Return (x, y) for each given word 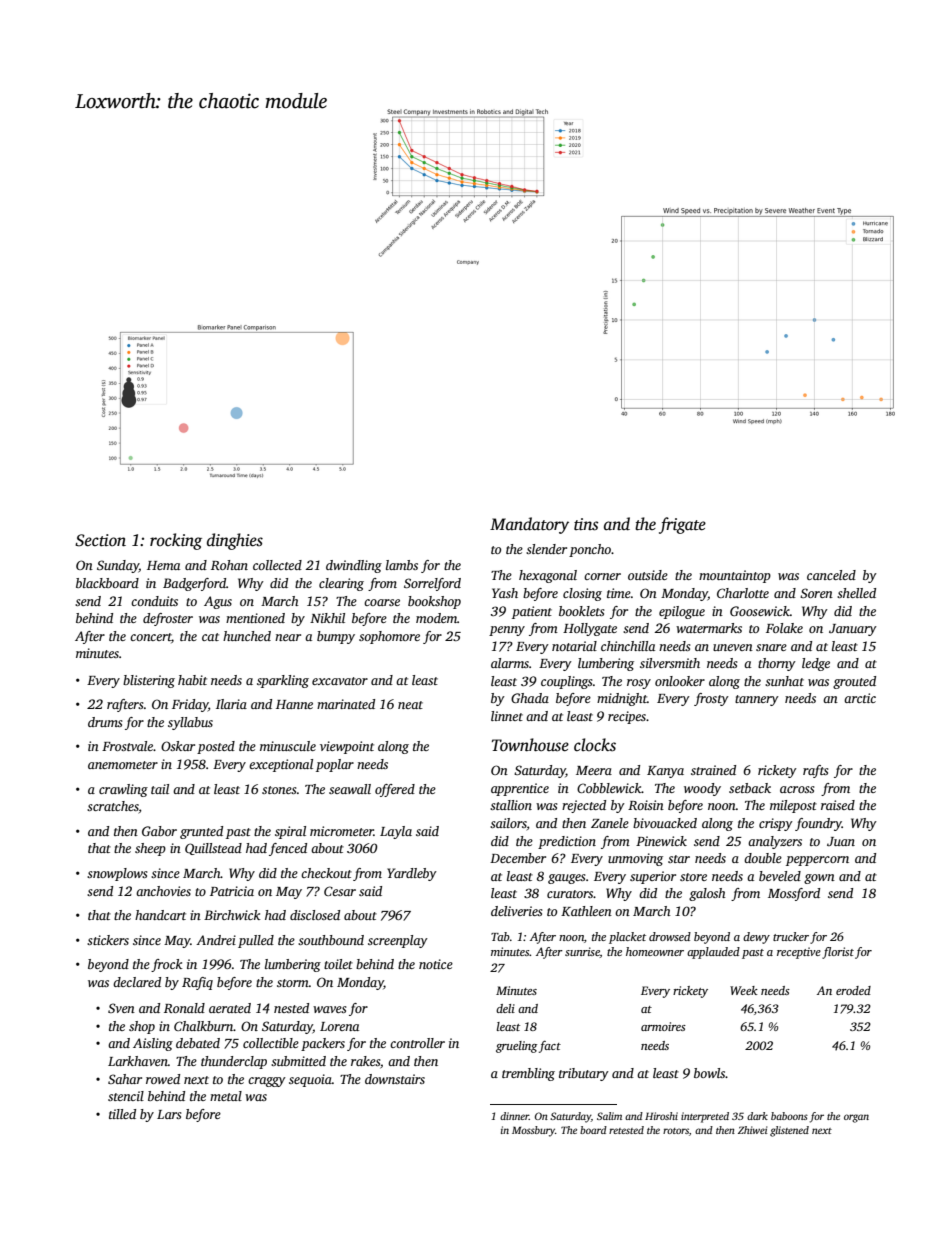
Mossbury (533, 1131)
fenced (288, 849)
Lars (169, 1114)
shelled (856, 593)
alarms (510, 663)
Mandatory (529, 525)
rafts (816, 771)
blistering (149, 681)
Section (100, 540)
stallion (511, 805)
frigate (682, 525)
